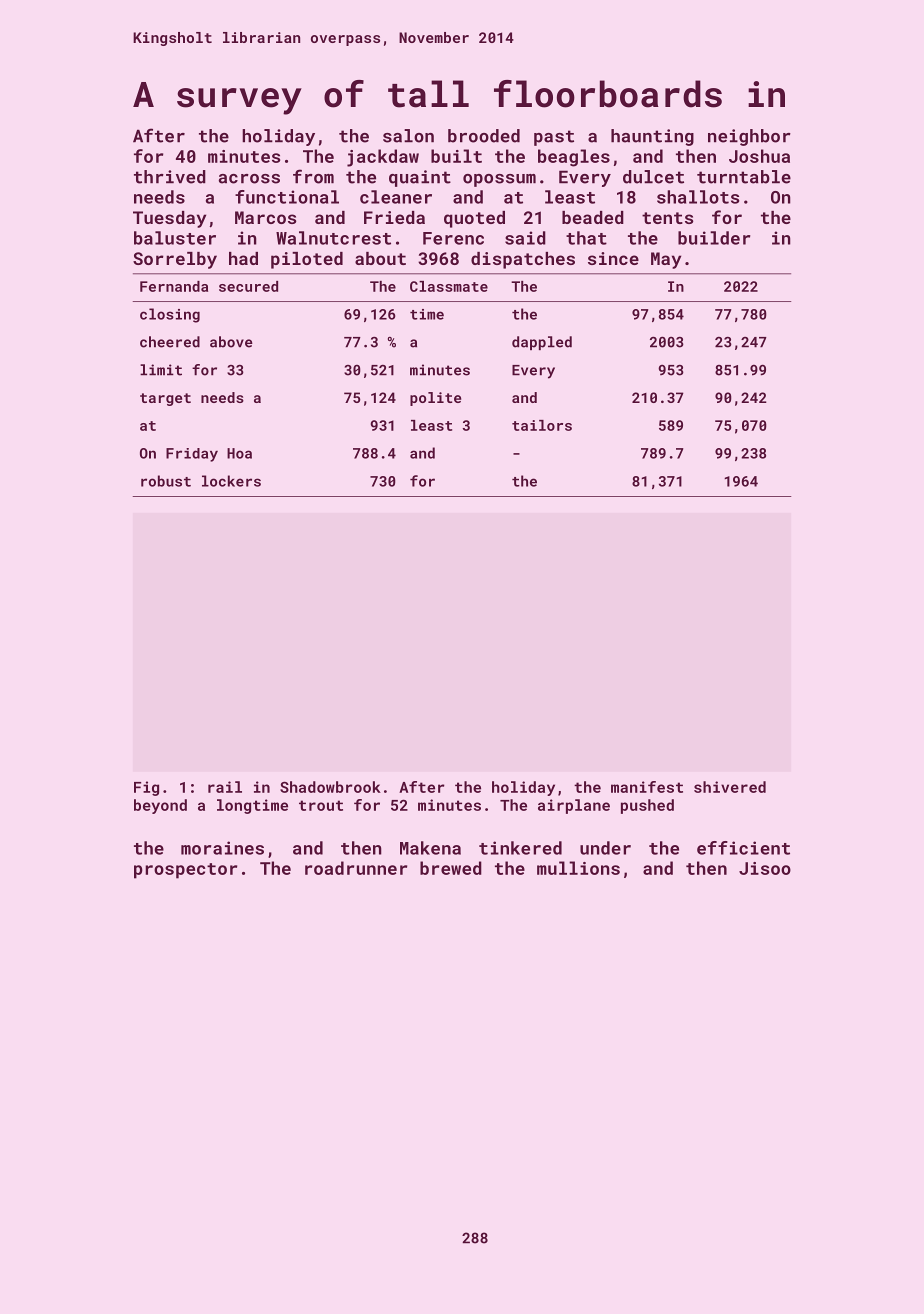 This screenshot has height=1314, width=924. What do you see at coordinates (185, 871) in the screenshot?
I see `prospector` at bounding box center [185, 871].
